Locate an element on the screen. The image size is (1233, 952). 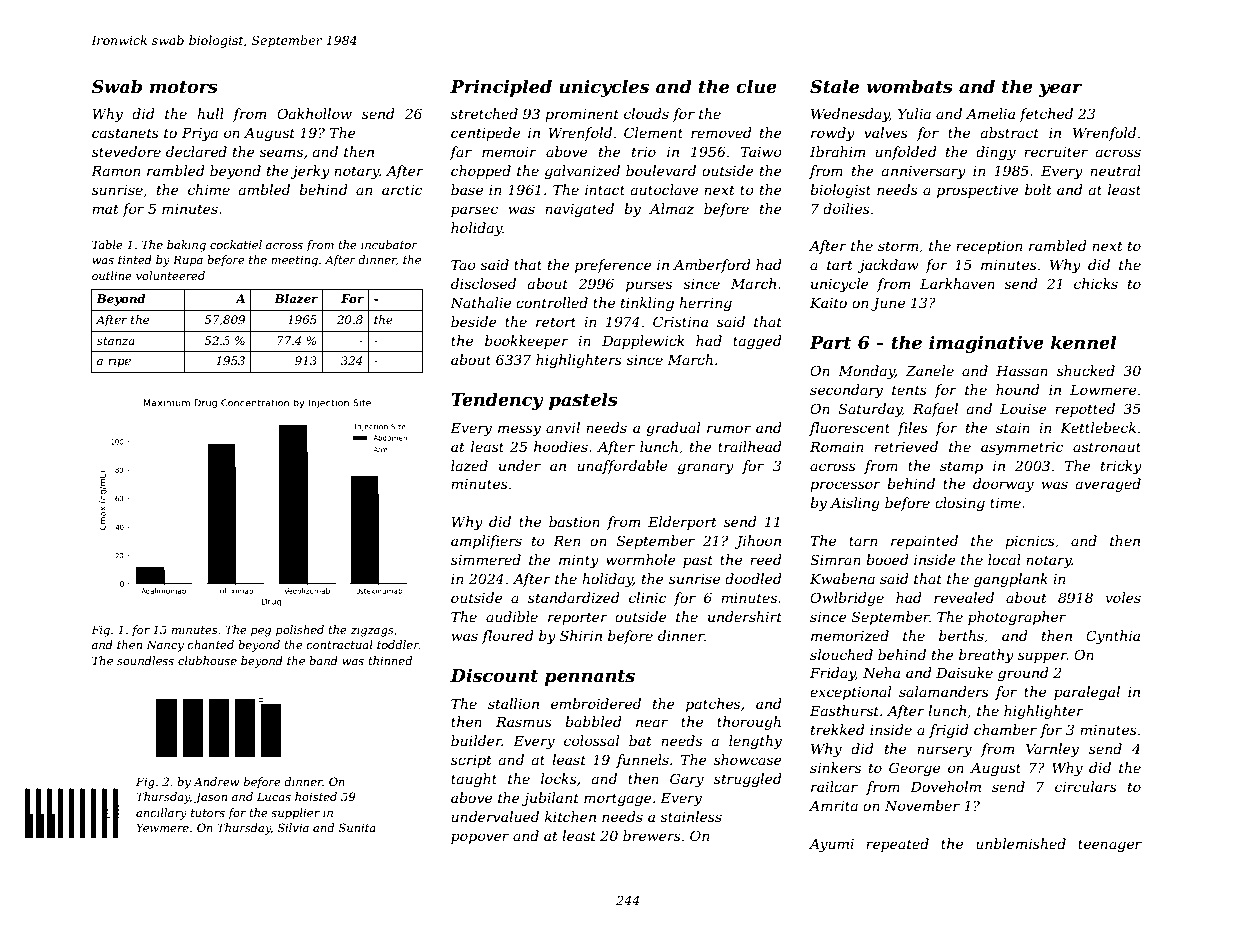
thorough is located at coordinates (749, 723).
